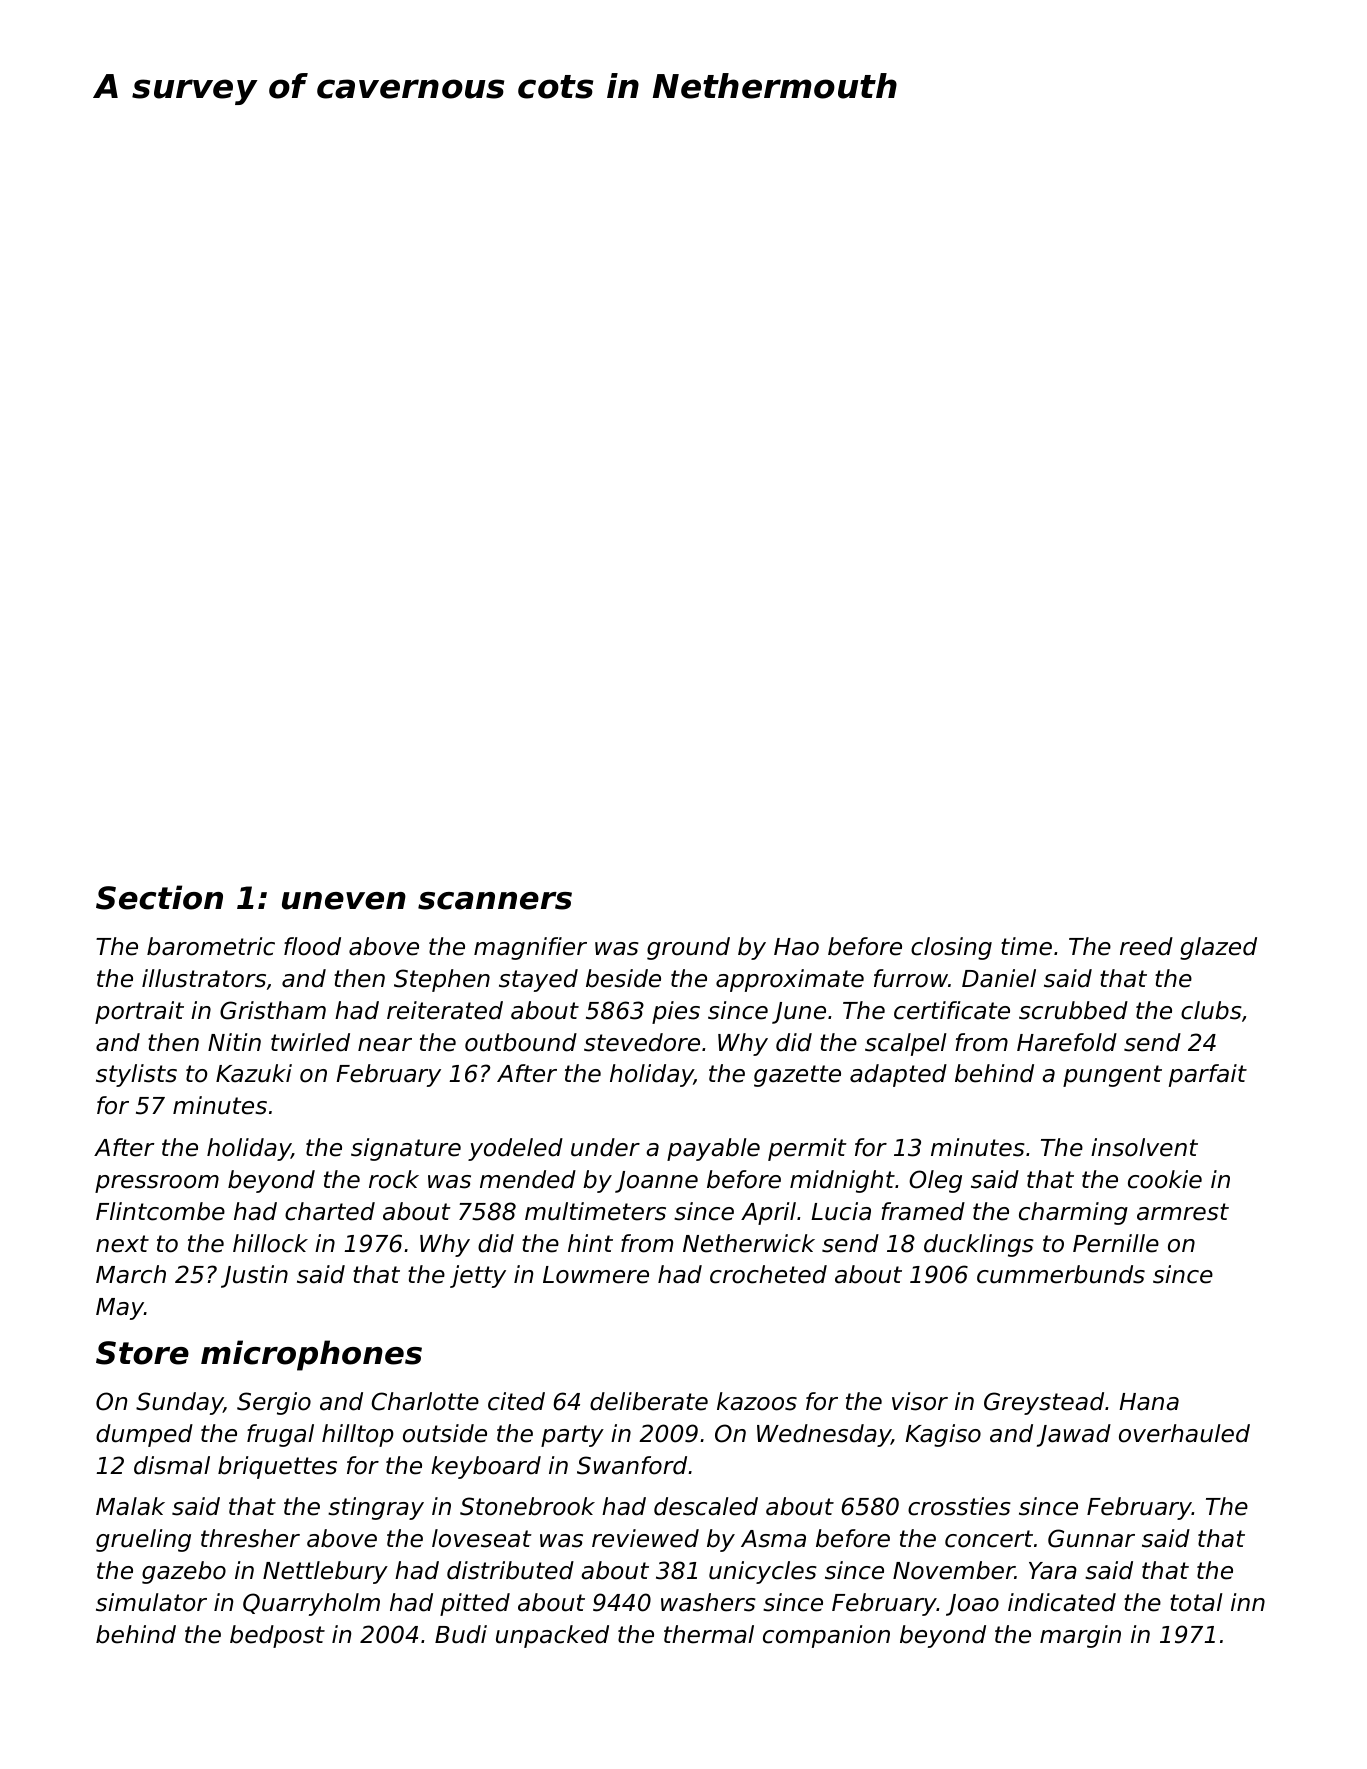  Describe the element at coordinates (478, 1276) in the screenshot. I see `jetty` at that location.
